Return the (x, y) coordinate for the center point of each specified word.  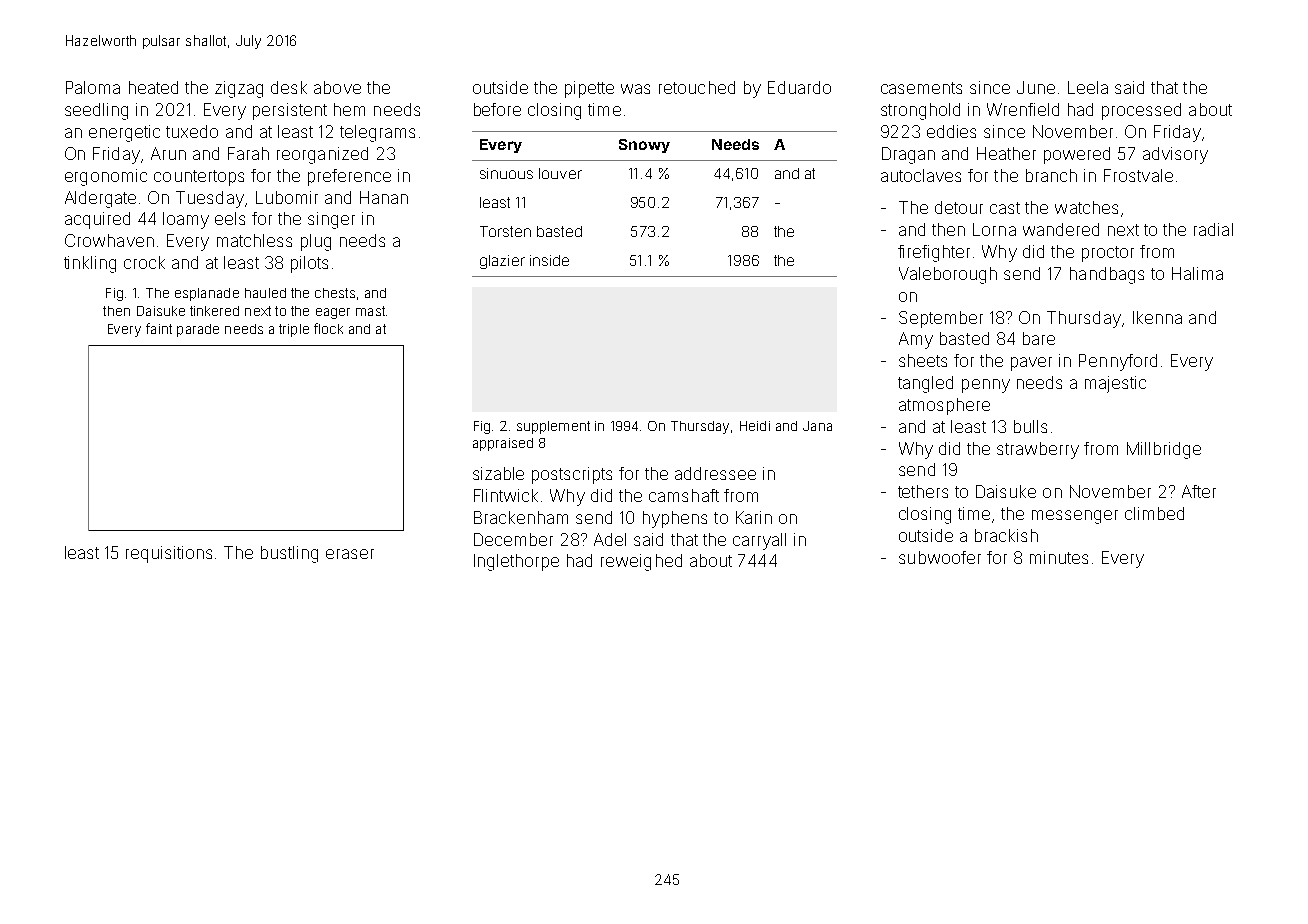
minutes (1059, 557)
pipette (589, 89)
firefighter (934, 253)
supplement (553, 427)
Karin (754, 517)
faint (159, 328)
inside (549, 260)
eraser (350, 554)
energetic (124, 133)
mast (370, 311)
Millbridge (1164, 450)
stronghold (920, 111)
